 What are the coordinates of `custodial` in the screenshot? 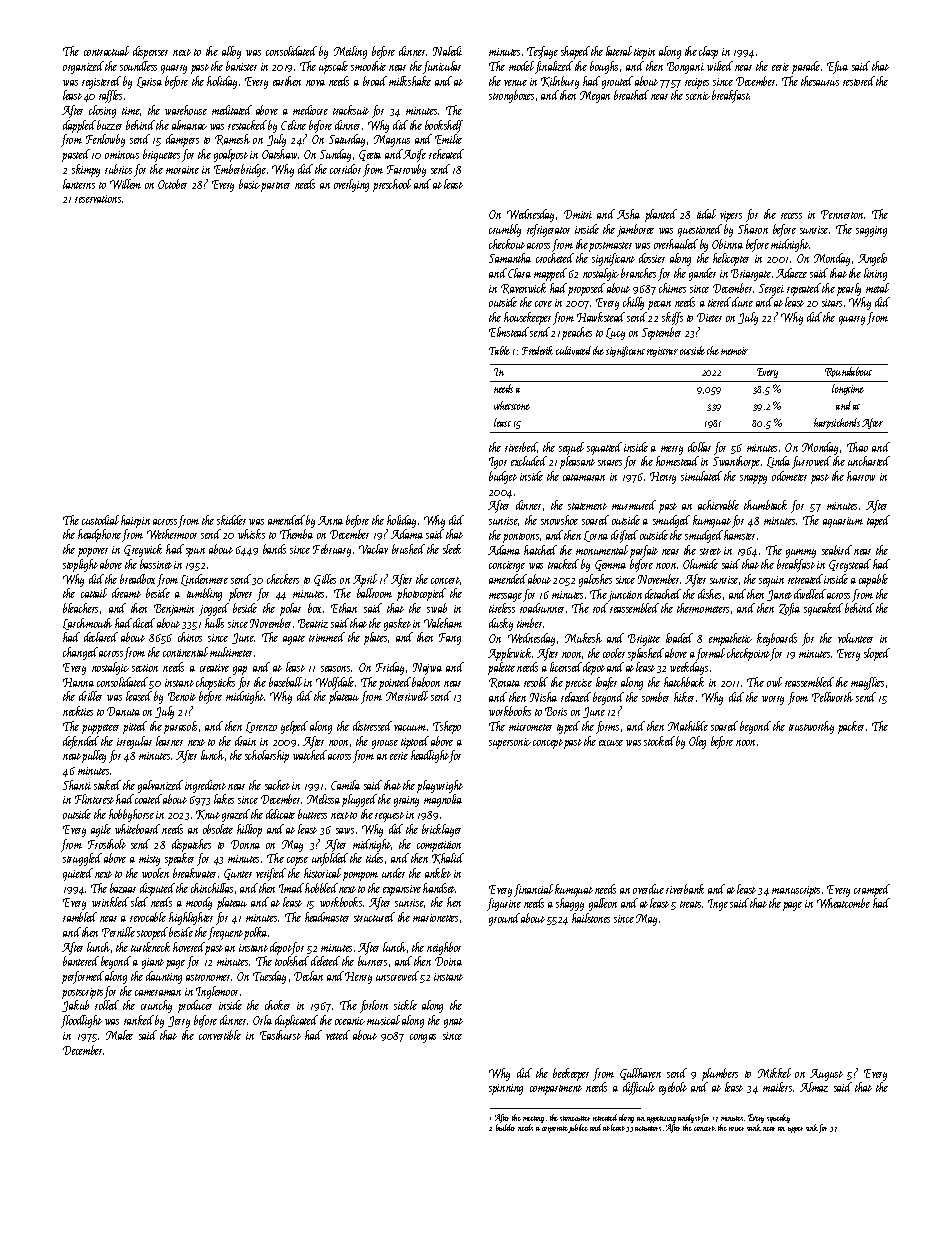 It's located at (100, 520).
